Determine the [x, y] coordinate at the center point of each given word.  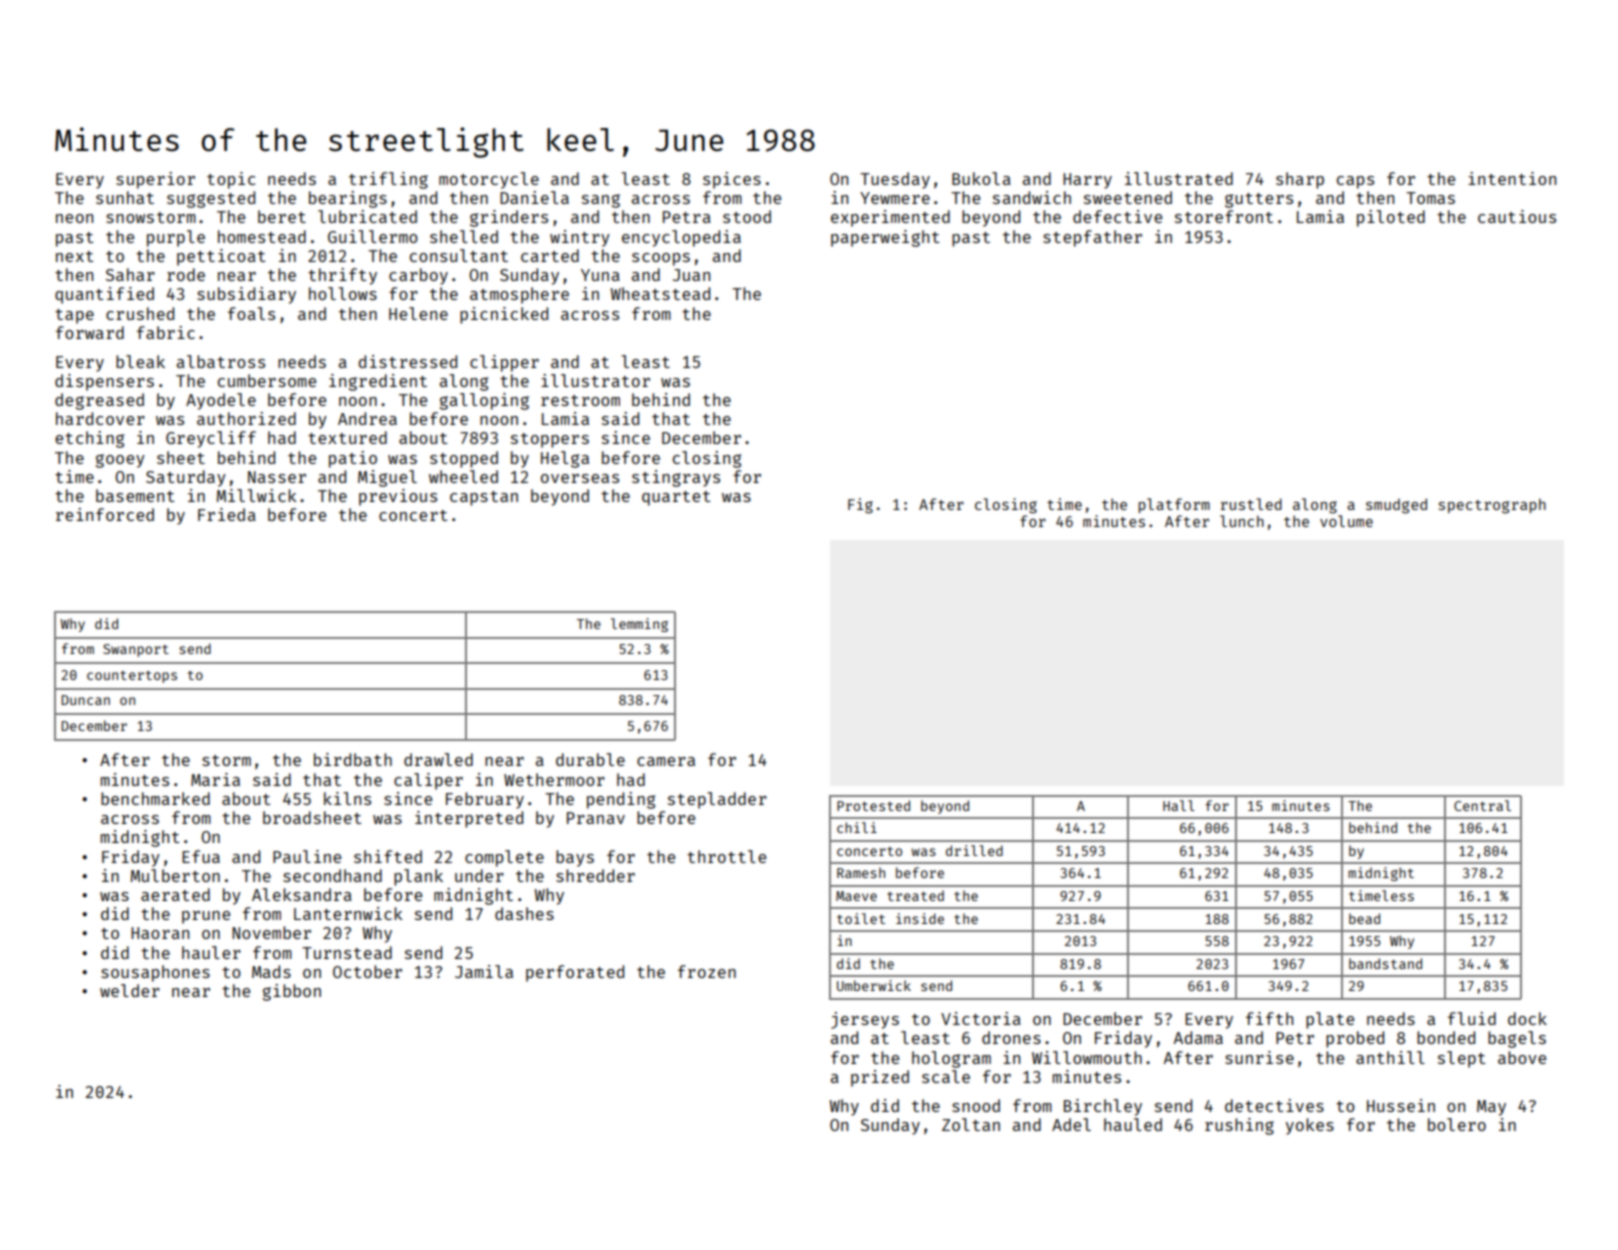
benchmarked [155, 798]
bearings [348, 199]
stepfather [1092, 238]
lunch [1242, 521]
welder [130, 990]
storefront [1224, 216]
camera [666, 761]
